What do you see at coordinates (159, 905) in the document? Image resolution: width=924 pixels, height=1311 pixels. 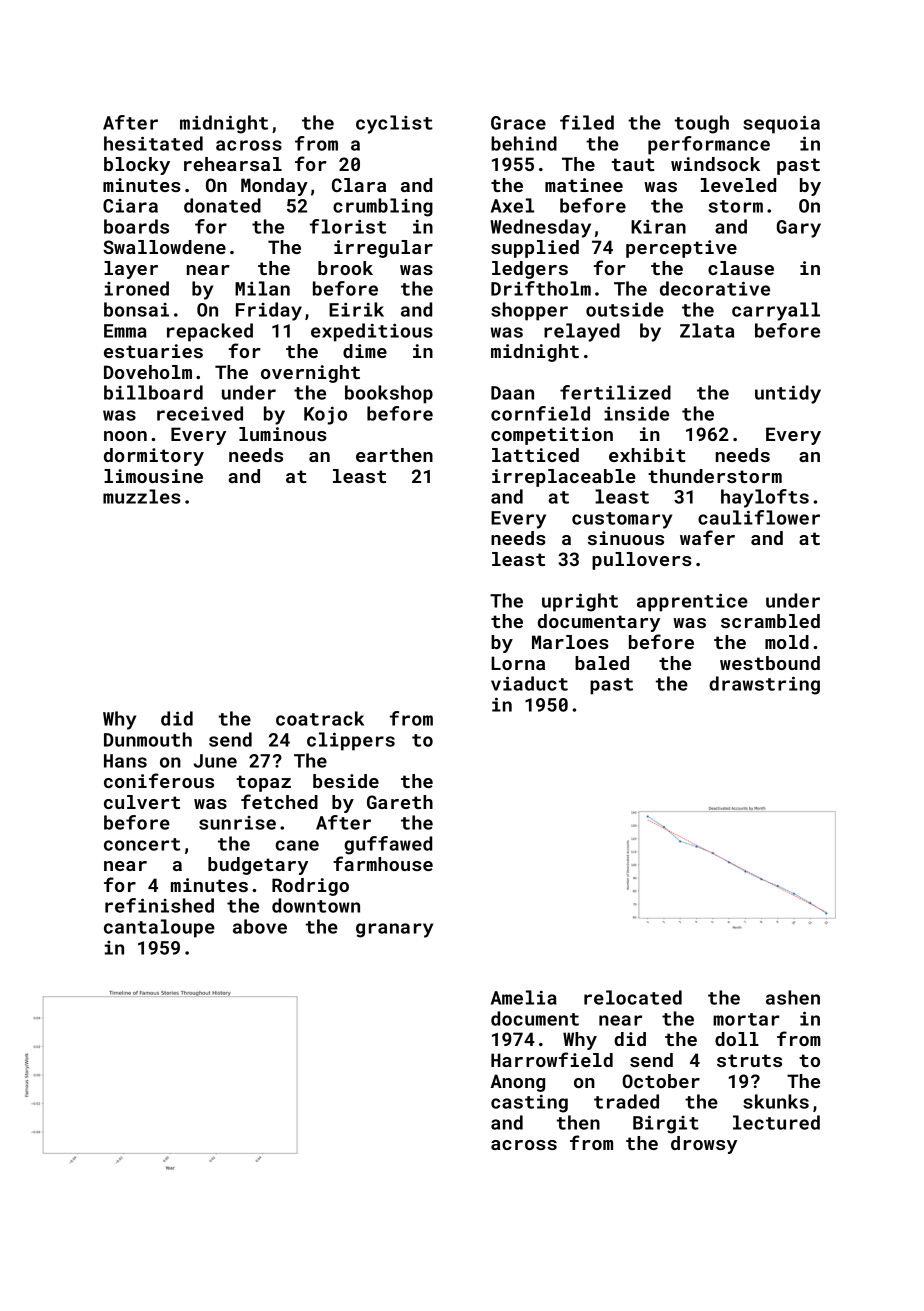 I see `refinished` at bounding box center [159, 905].
